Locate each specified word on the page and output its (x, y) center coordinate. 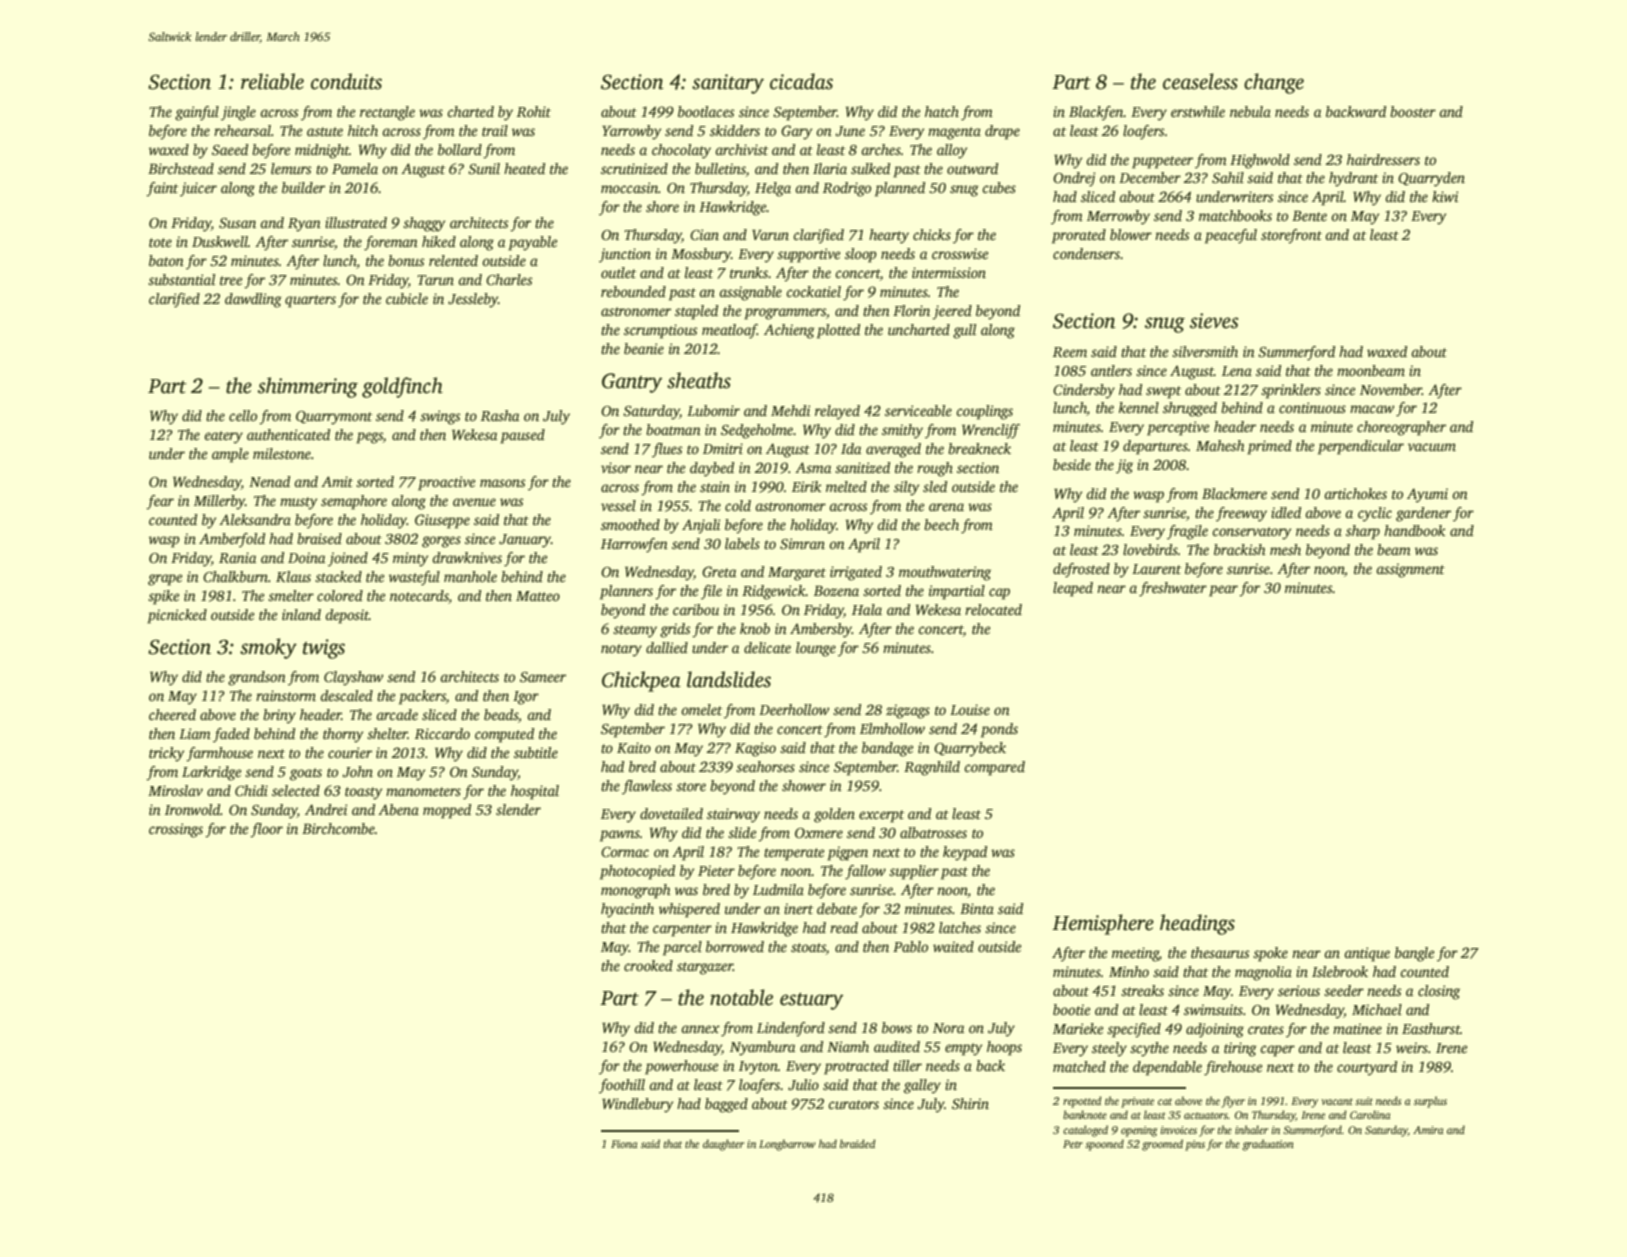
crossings (176, 830)
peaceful (1231, 236)
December (1150, 177)
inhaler (1251, 1129)
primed (1269, 447)
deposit (347, 616)
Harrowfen (634, 545)
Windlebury (638, 1105)
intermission (949, 272)
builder (303, 187)
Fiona (624, 1144)
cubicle (407, 298)
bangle (1414, 954)
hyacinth (627, 910)
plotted (838, 331)
